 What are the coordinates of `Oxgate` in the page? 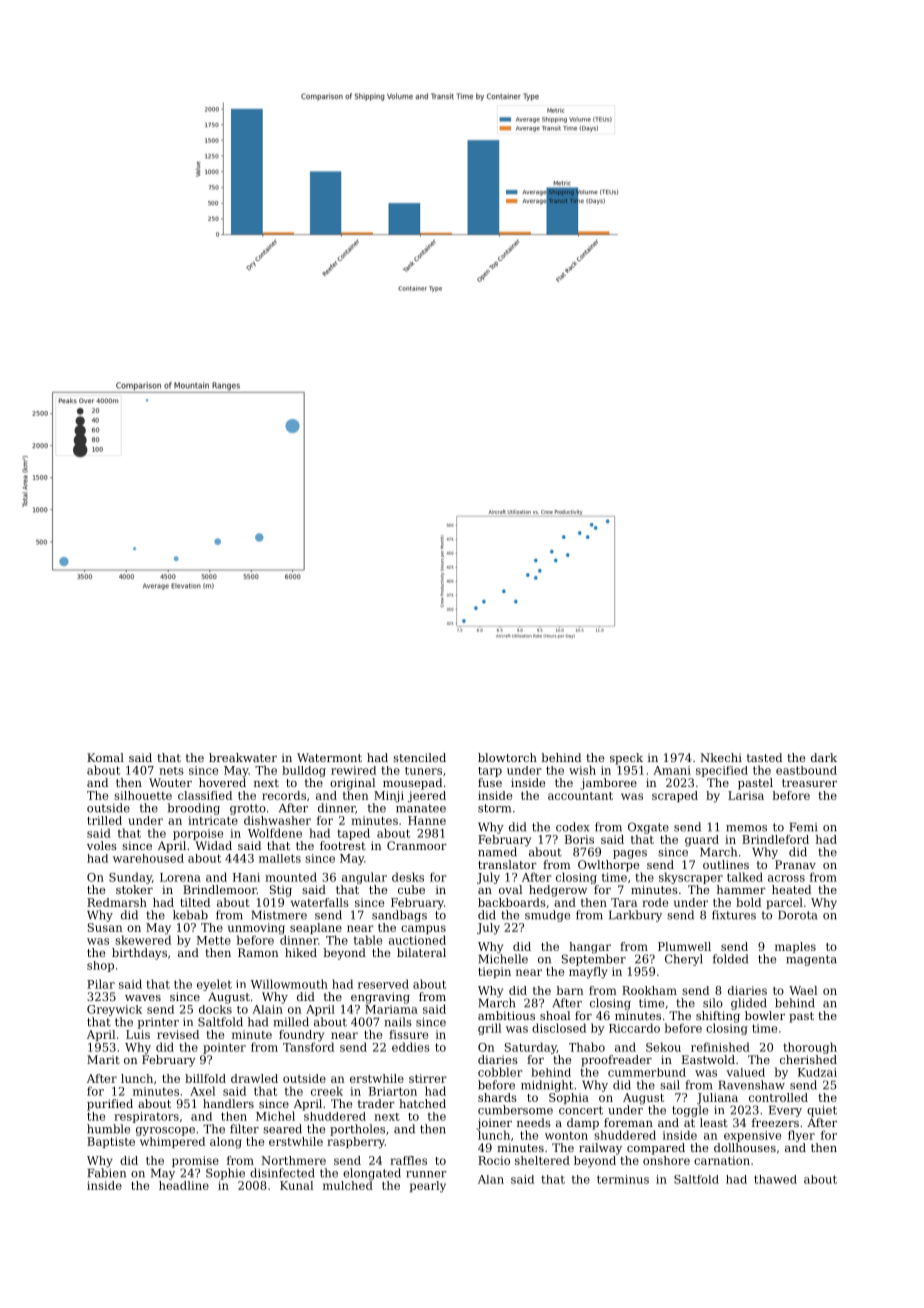 It's located at (648, 828).
